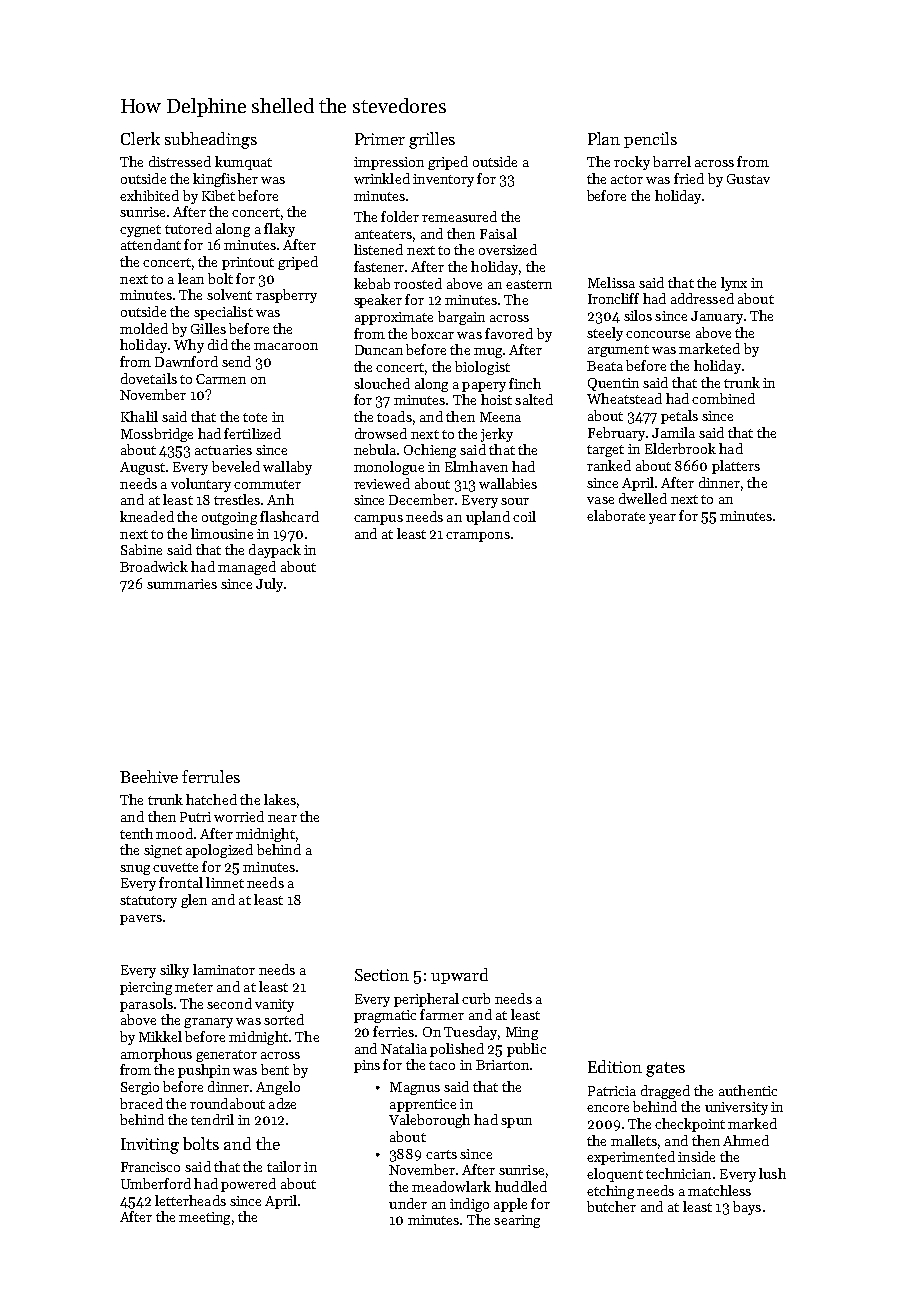 The height and width of the page is (1316, 908). I want to click on grilles, so click(432, 140).
